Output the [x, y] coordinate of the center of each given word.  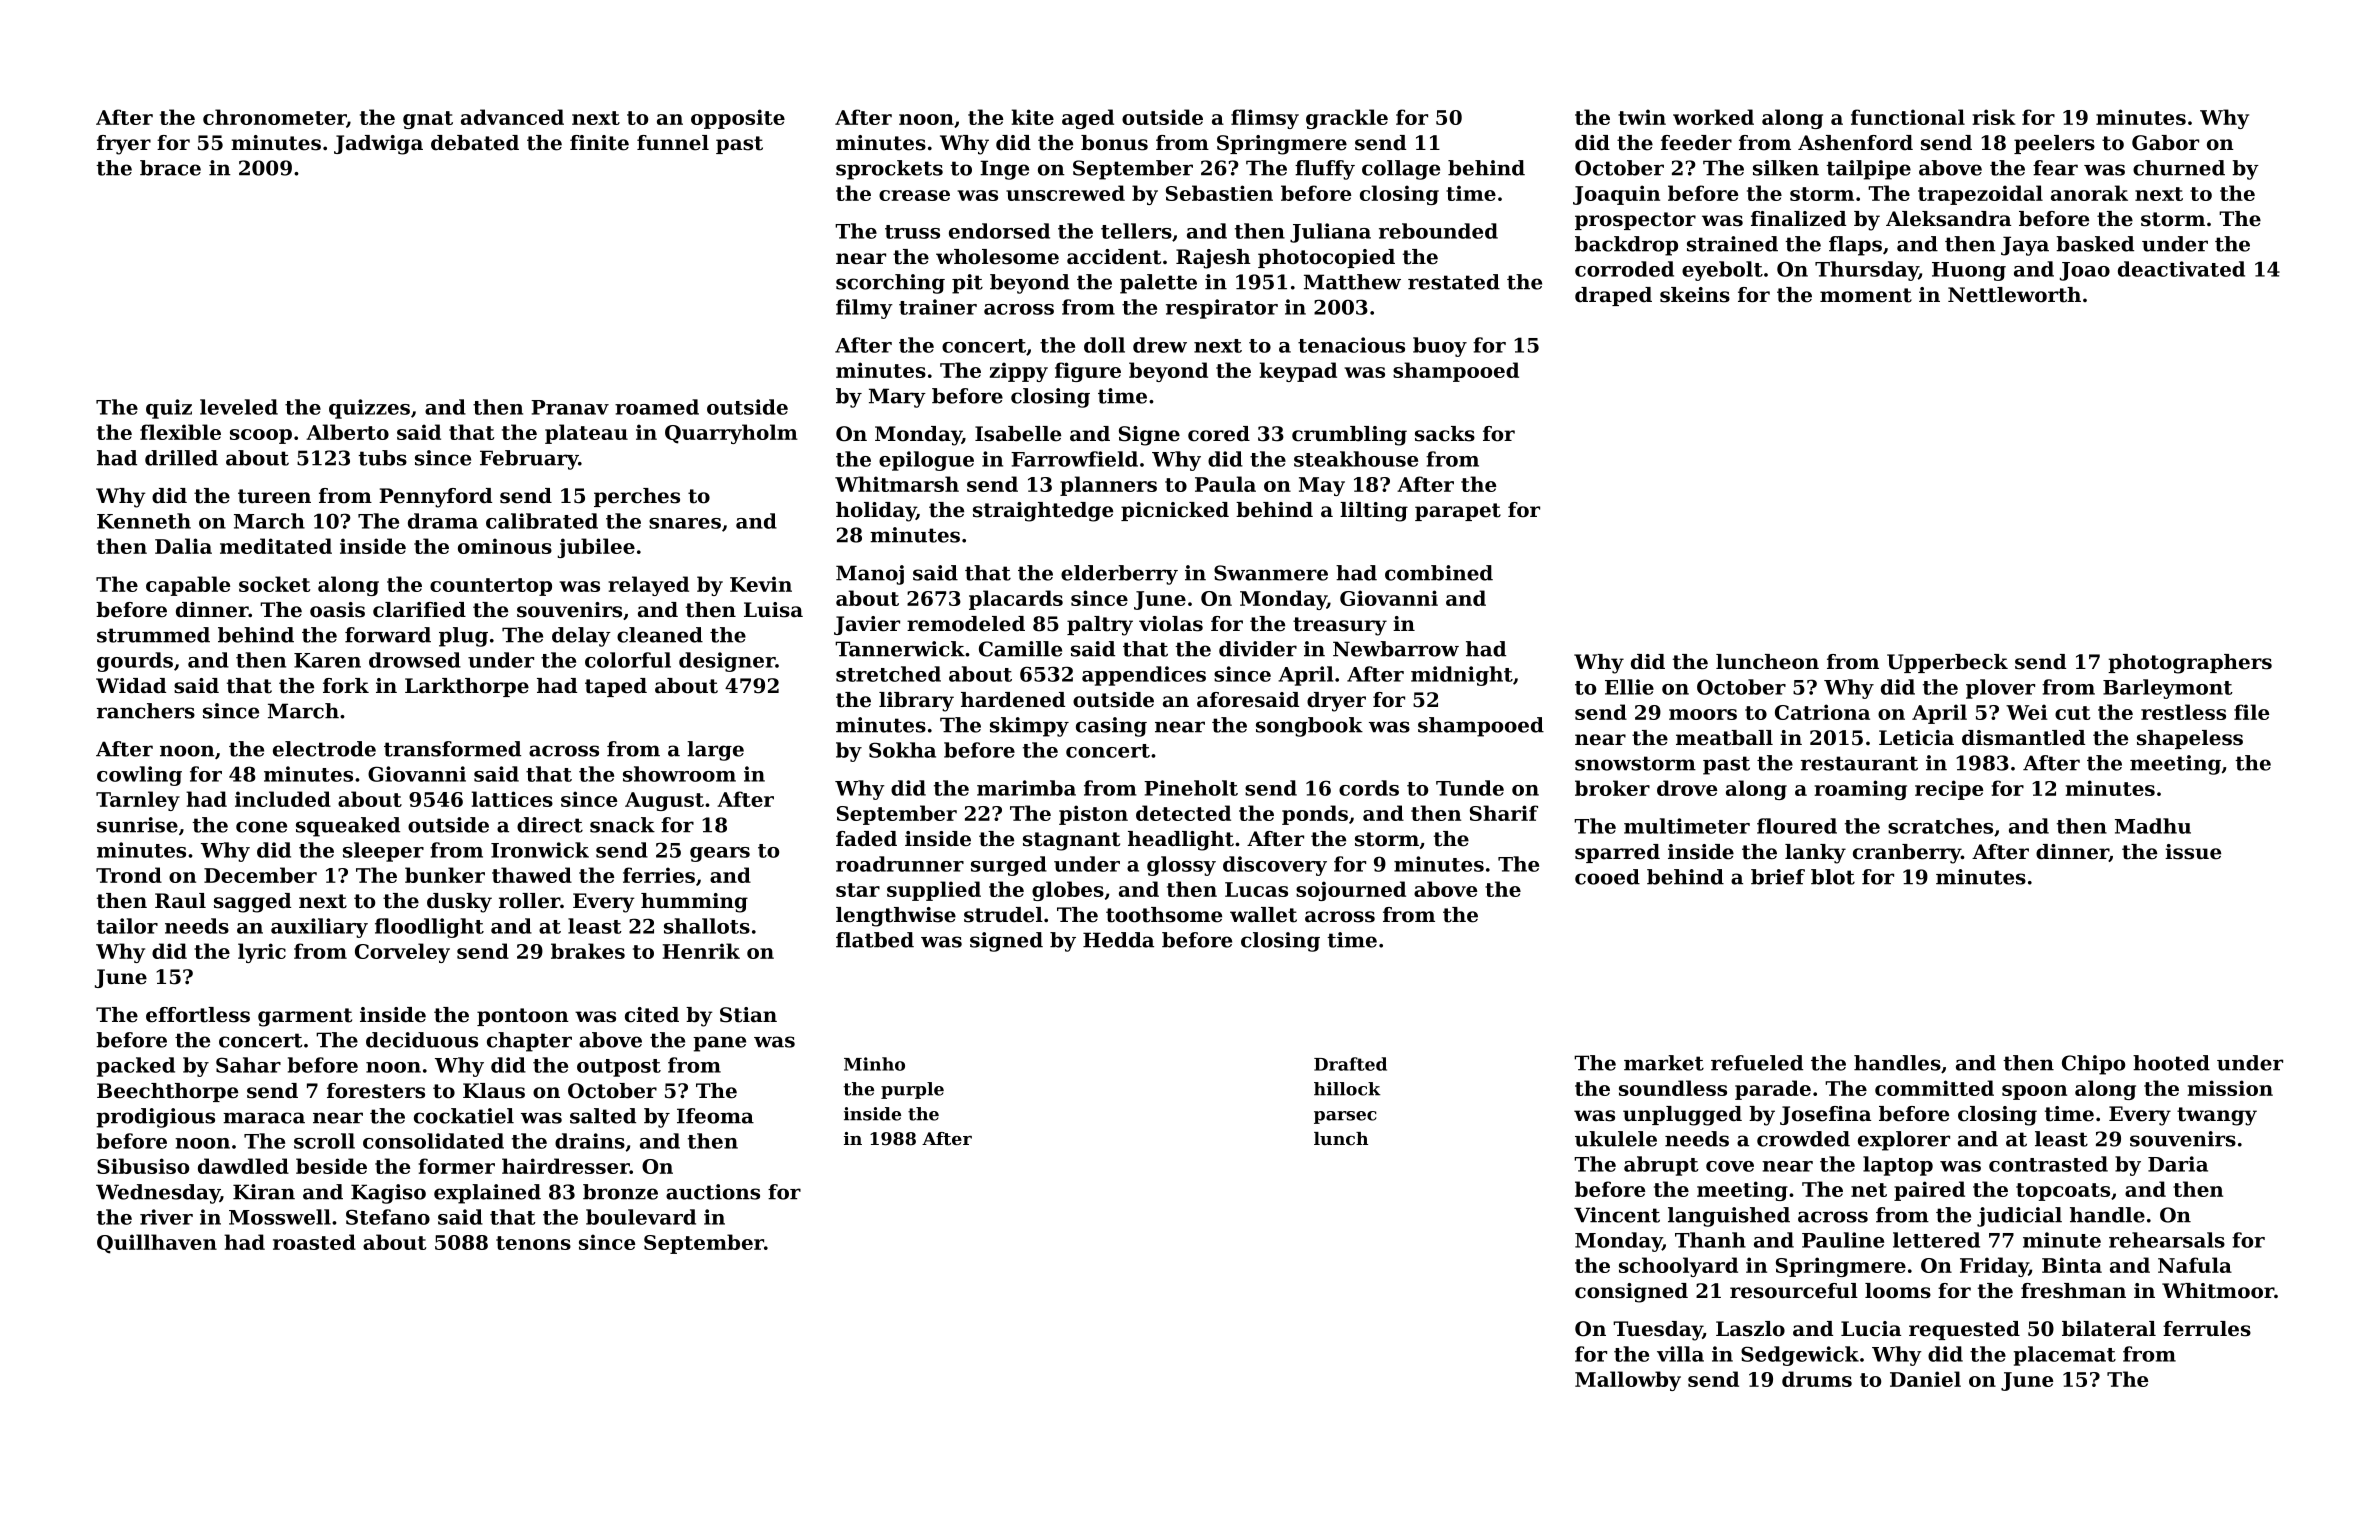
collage [1401, 170]
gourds [135, 662]
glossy [1181, 866]
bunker [445, 875]
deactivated [2181, 269]
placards [1016, 600]
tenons [533, 1243]
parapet [1458, 512]
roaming [1860, 790]
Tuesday [1658, 1331]
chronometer [274, 117]
